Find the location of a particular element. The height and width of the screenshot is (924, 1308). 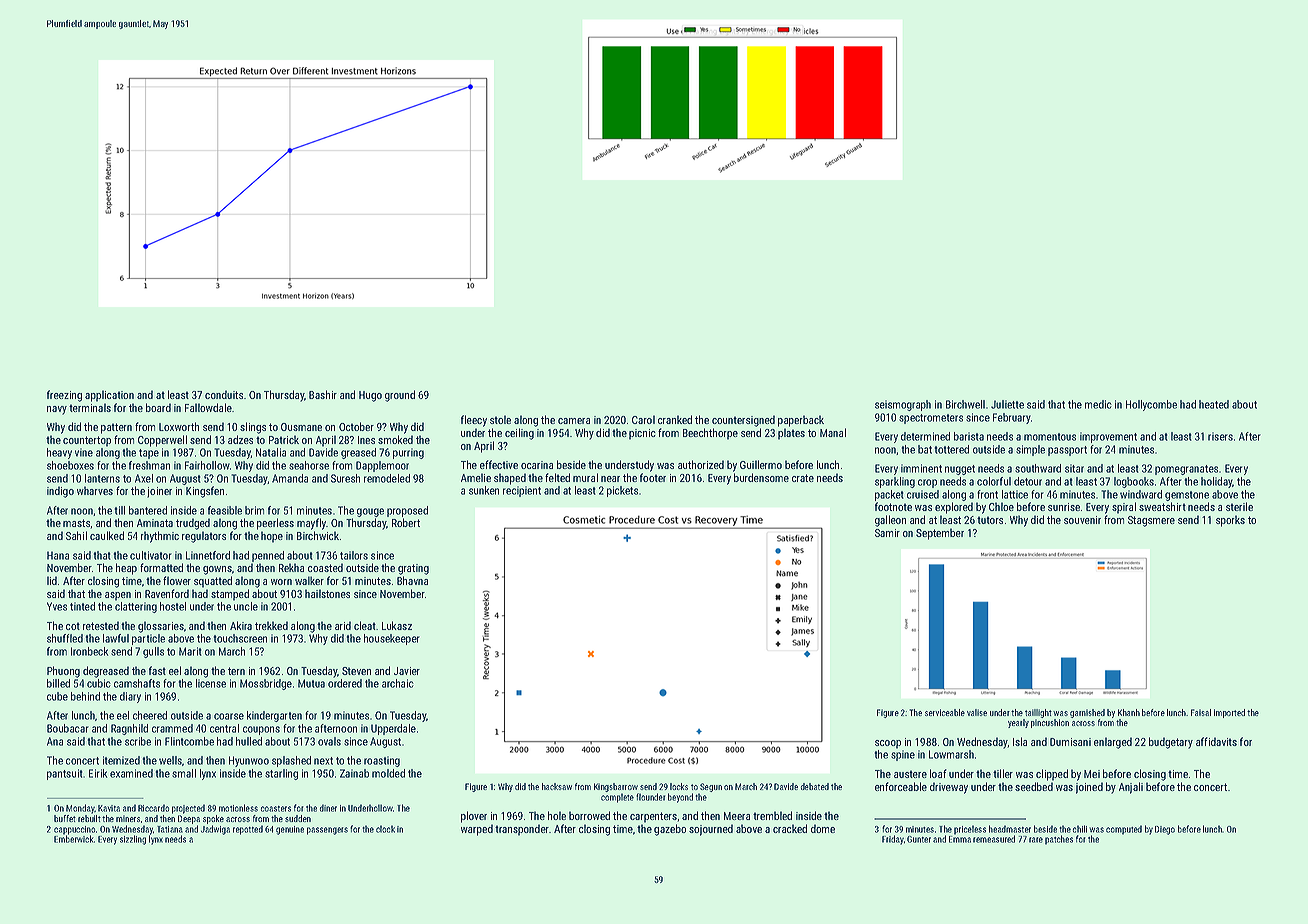

risers is located at coordinates (1220, 436).
